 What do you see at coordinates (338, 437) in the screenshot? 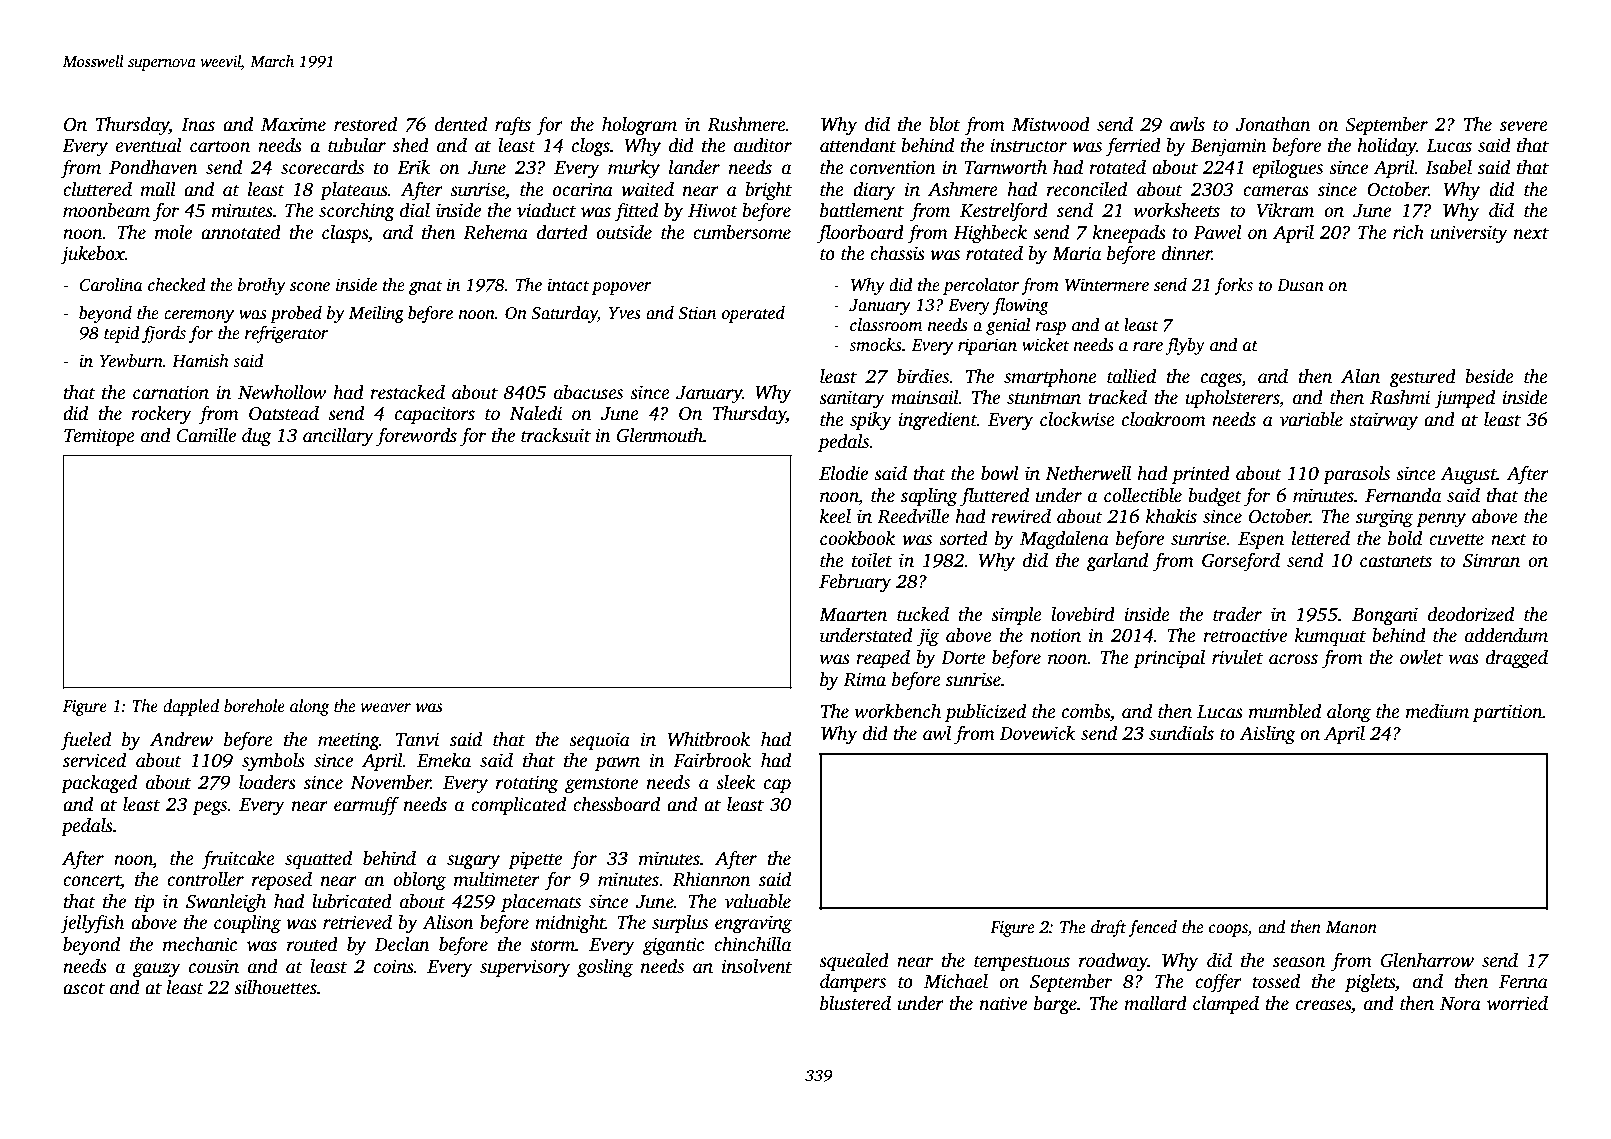
I see `ancillary` at bounding box center [338, 437].
